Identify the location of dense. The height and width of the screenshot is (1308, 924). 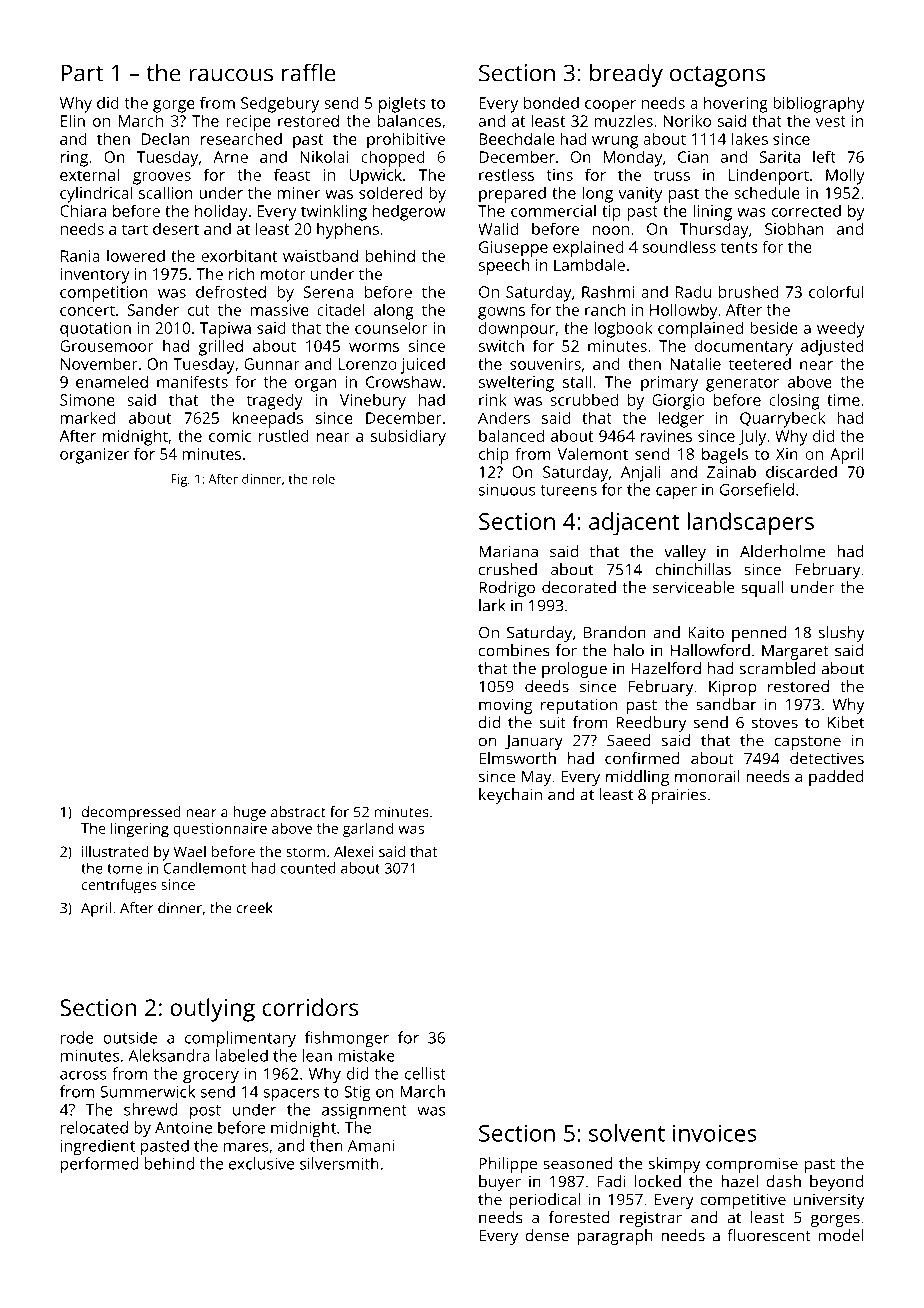
(547, 1235).
